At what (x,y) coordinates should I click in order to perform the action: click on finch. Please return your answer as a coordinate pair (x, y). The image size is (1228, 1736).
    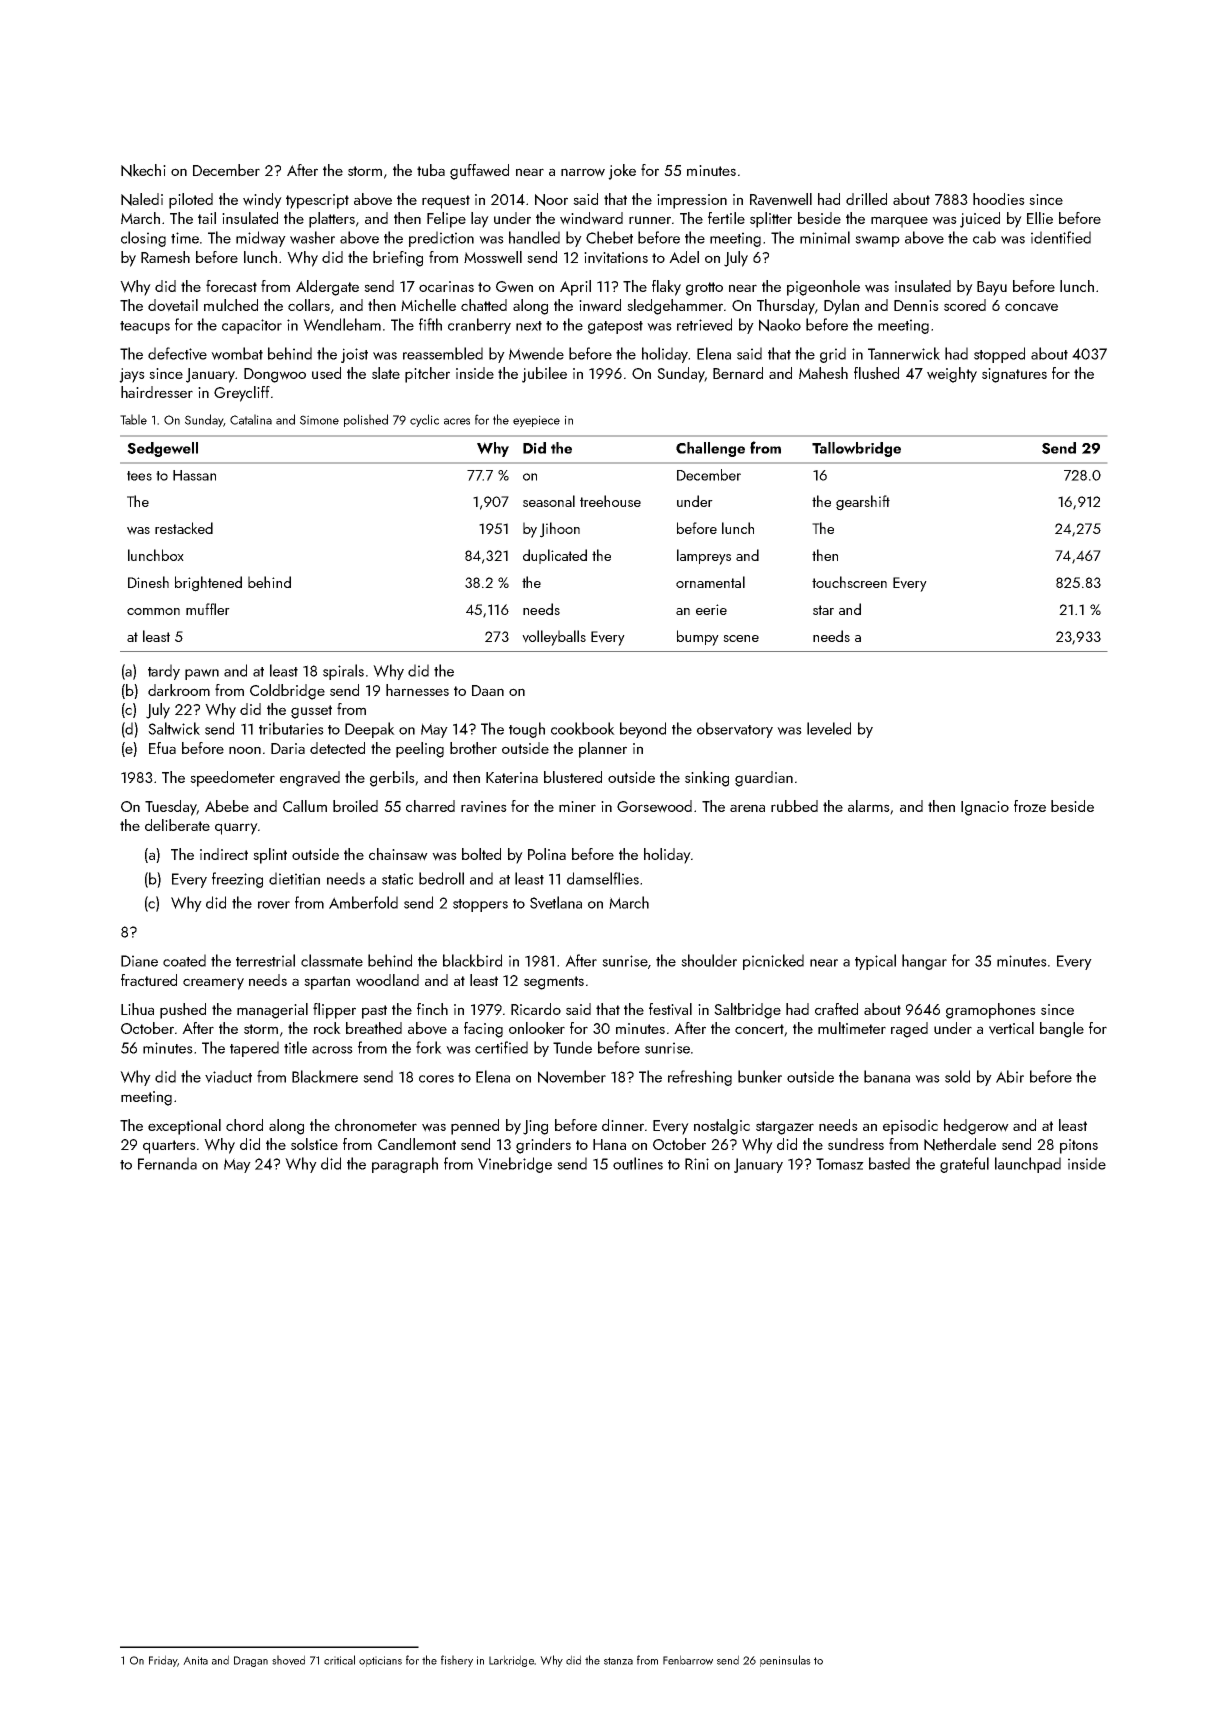
    Looking at the image, I should click on (432, 1009).
